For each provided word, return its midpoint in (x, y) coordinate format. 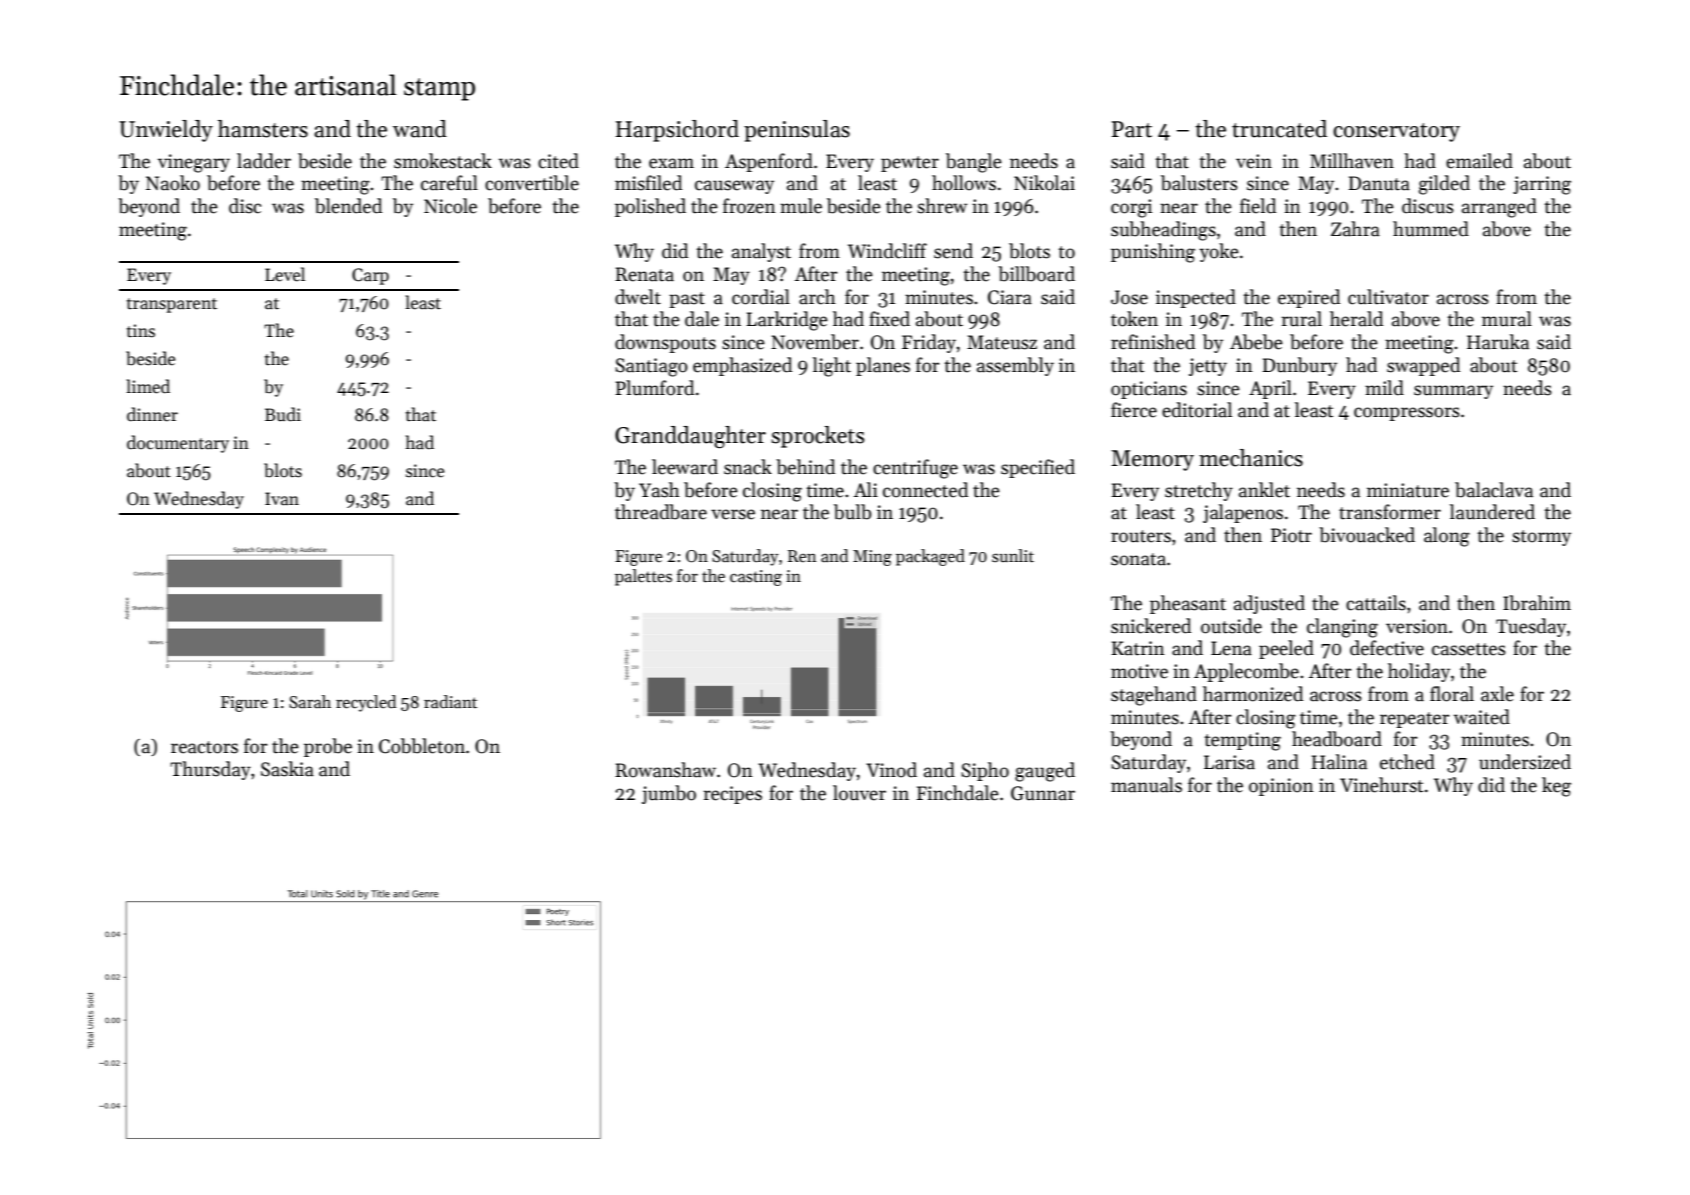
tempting (1242, 741)
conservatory (1396, 132)
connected (925, 490)
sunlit (1013, 556)
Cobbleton (422, 746)
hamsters (263, 129)
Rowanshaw (665, 770)
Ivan (282, 499)
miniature (1408, 490)
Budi (283, 414)
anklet (1264, 490)
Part (1132, 129)
